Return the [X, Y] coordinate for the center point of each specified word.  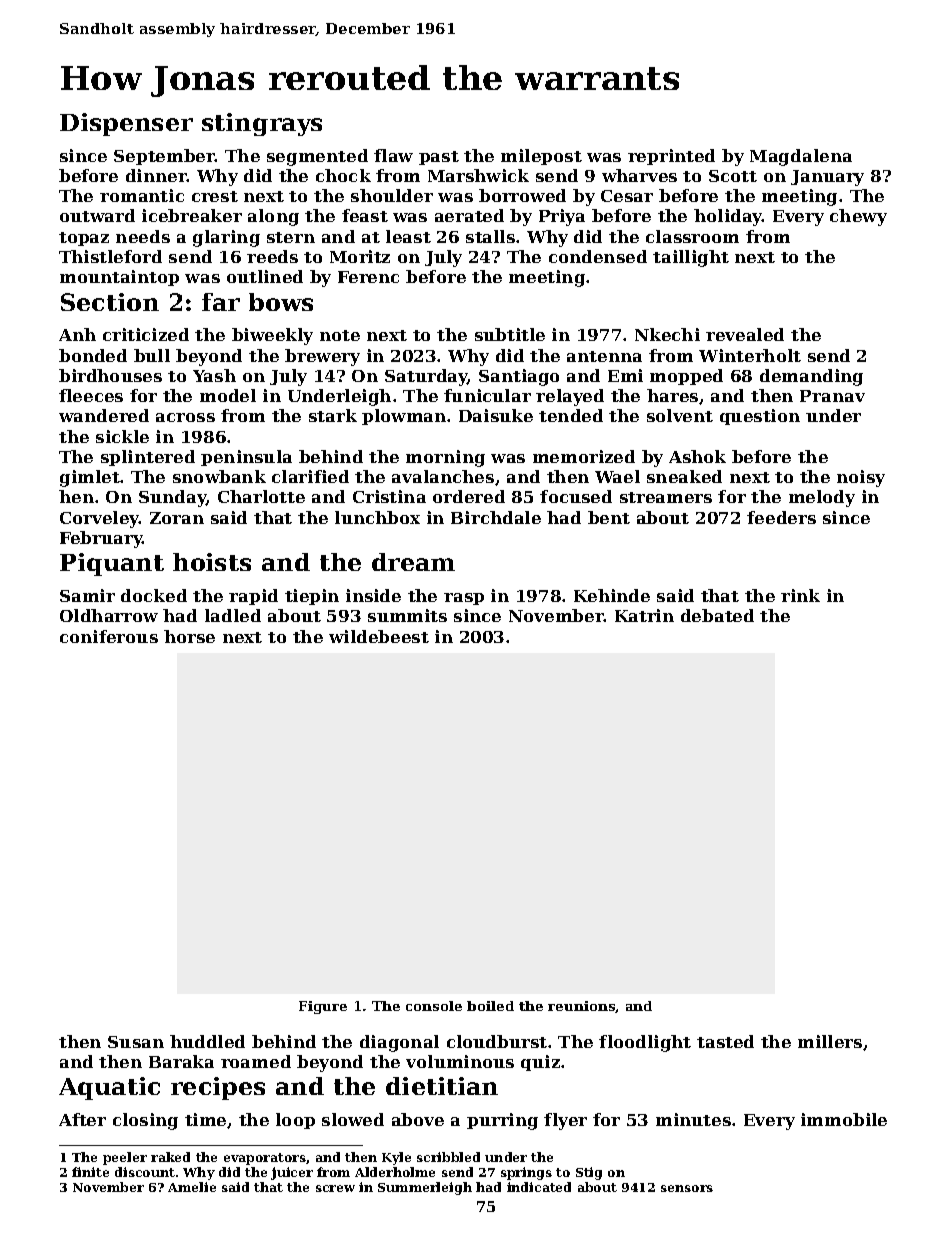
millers [830, 1041]
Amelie [192, 1187]
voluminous [460, 1061]
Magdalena [801, 157]
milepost [541, 157]
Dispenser [126, 124]
